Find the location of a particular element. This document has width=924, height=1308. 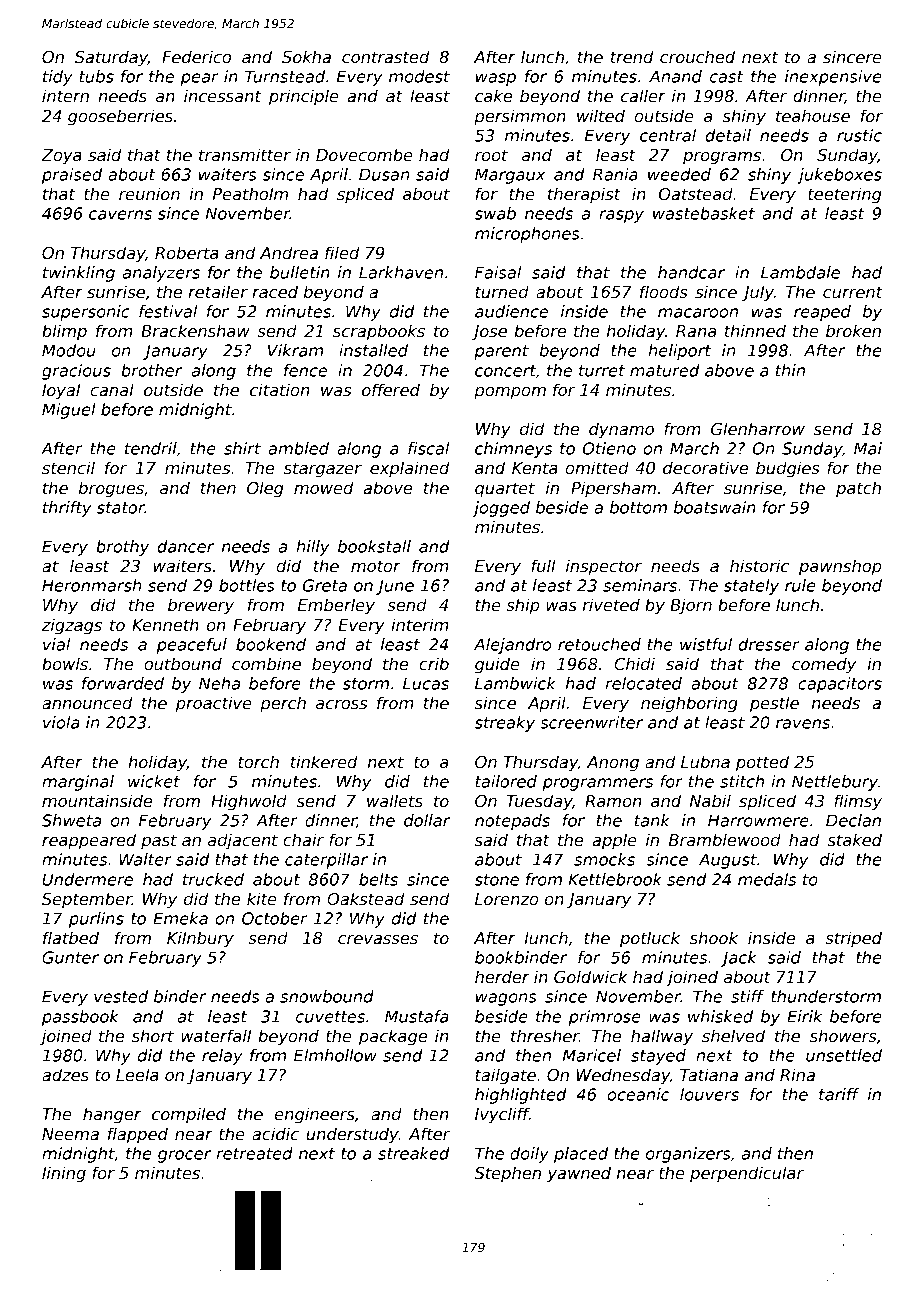

streaky is located at coordinates (505, 724).
